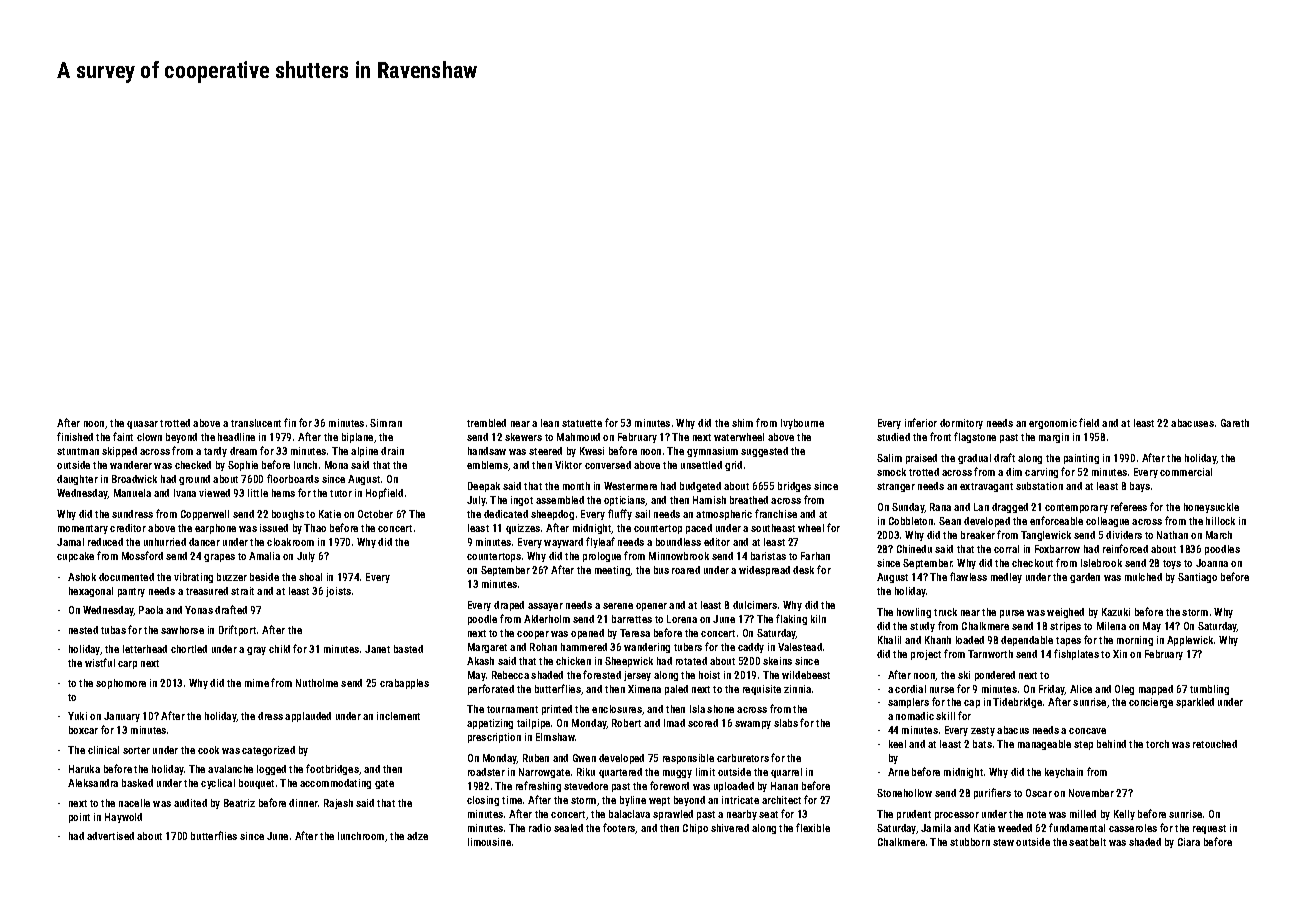  I want to click on Manuela, so click(132, 493).
